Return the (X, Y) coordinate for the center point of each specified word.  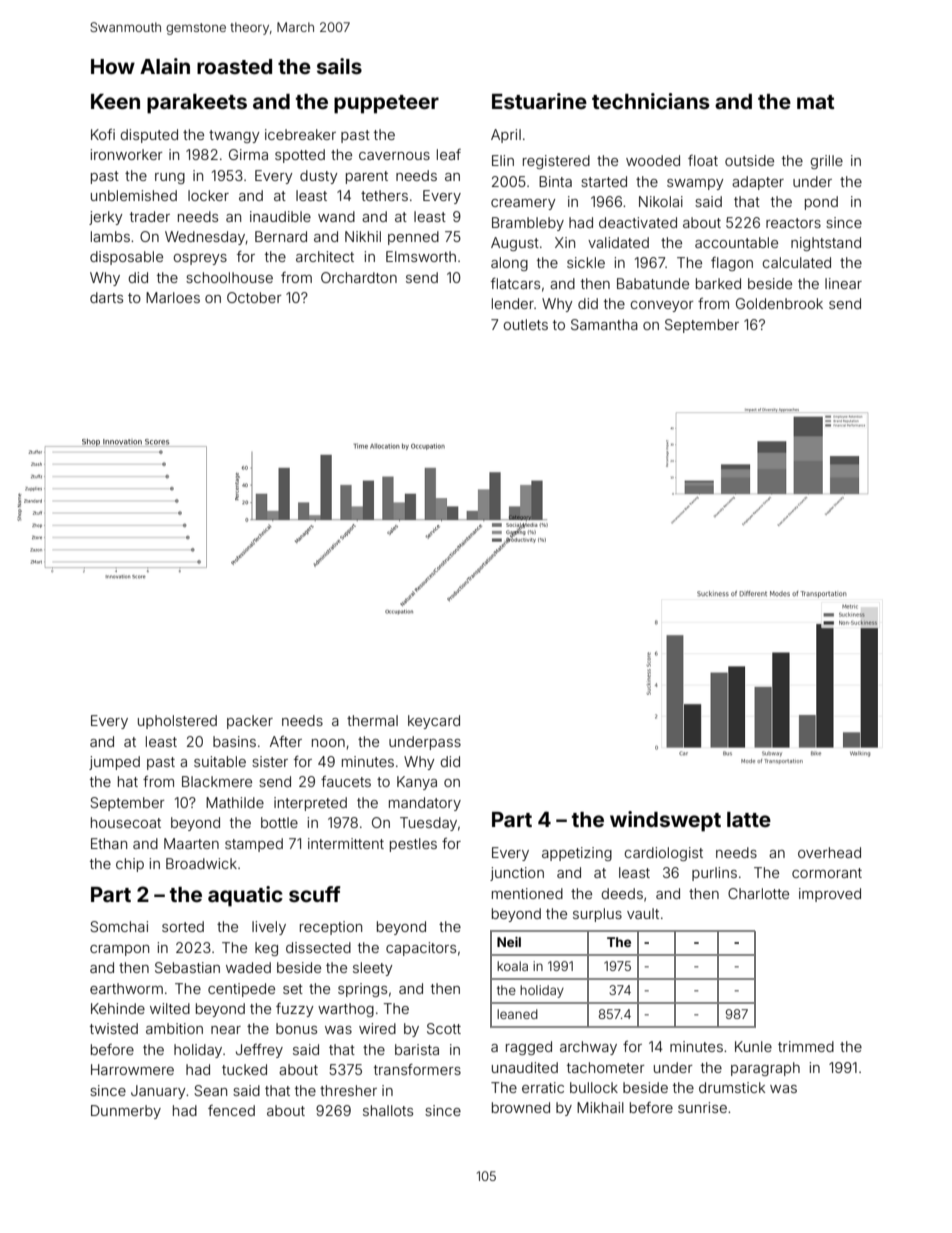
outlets (526, 324)
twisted (114, 1028)
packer (250, 722)
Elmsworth (421, 256)
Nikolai (661, 201)
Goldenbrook (779, 303)
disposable (126, 258)
